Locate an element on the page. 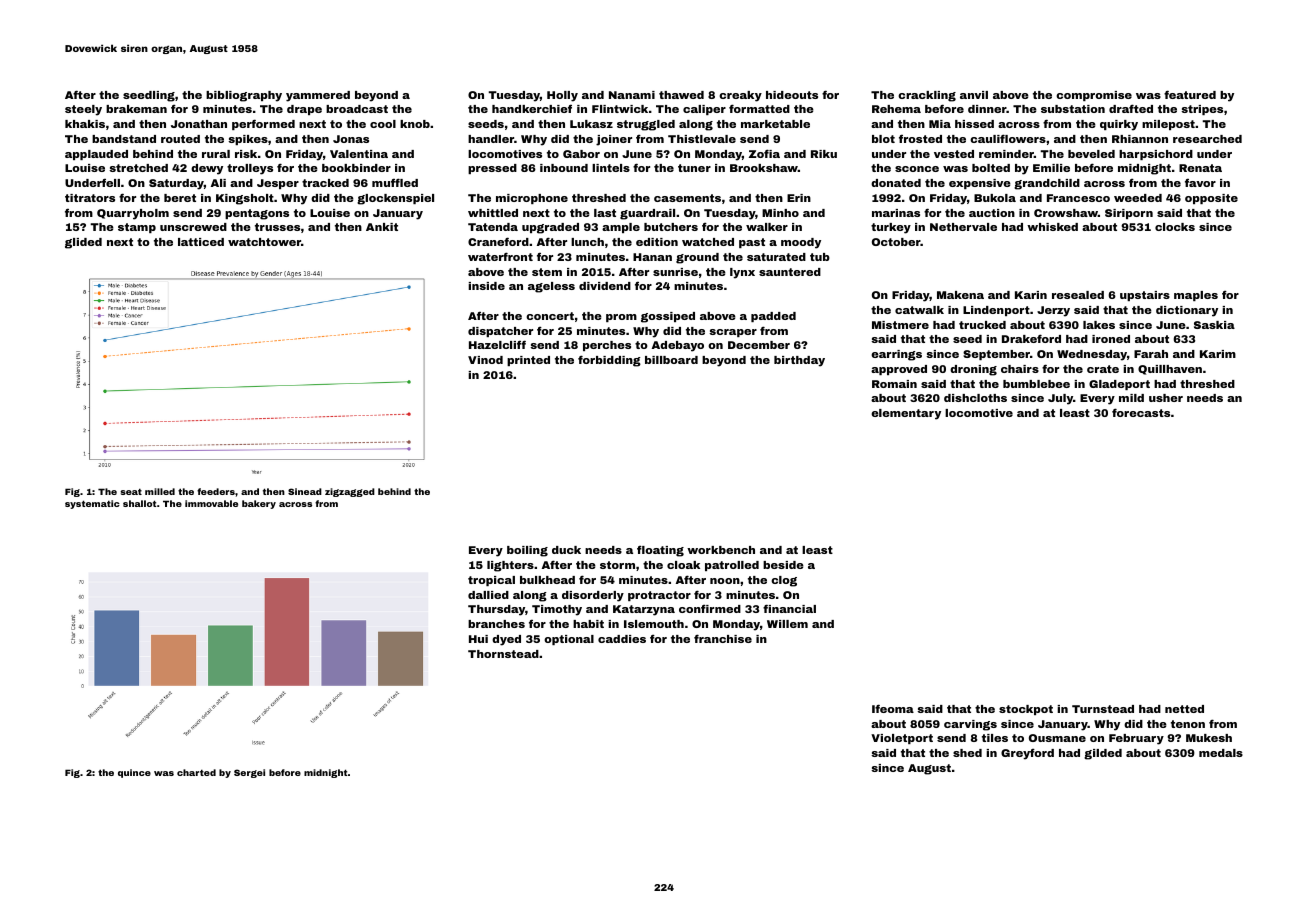  hideouts is located at coordinates (792, 95).
